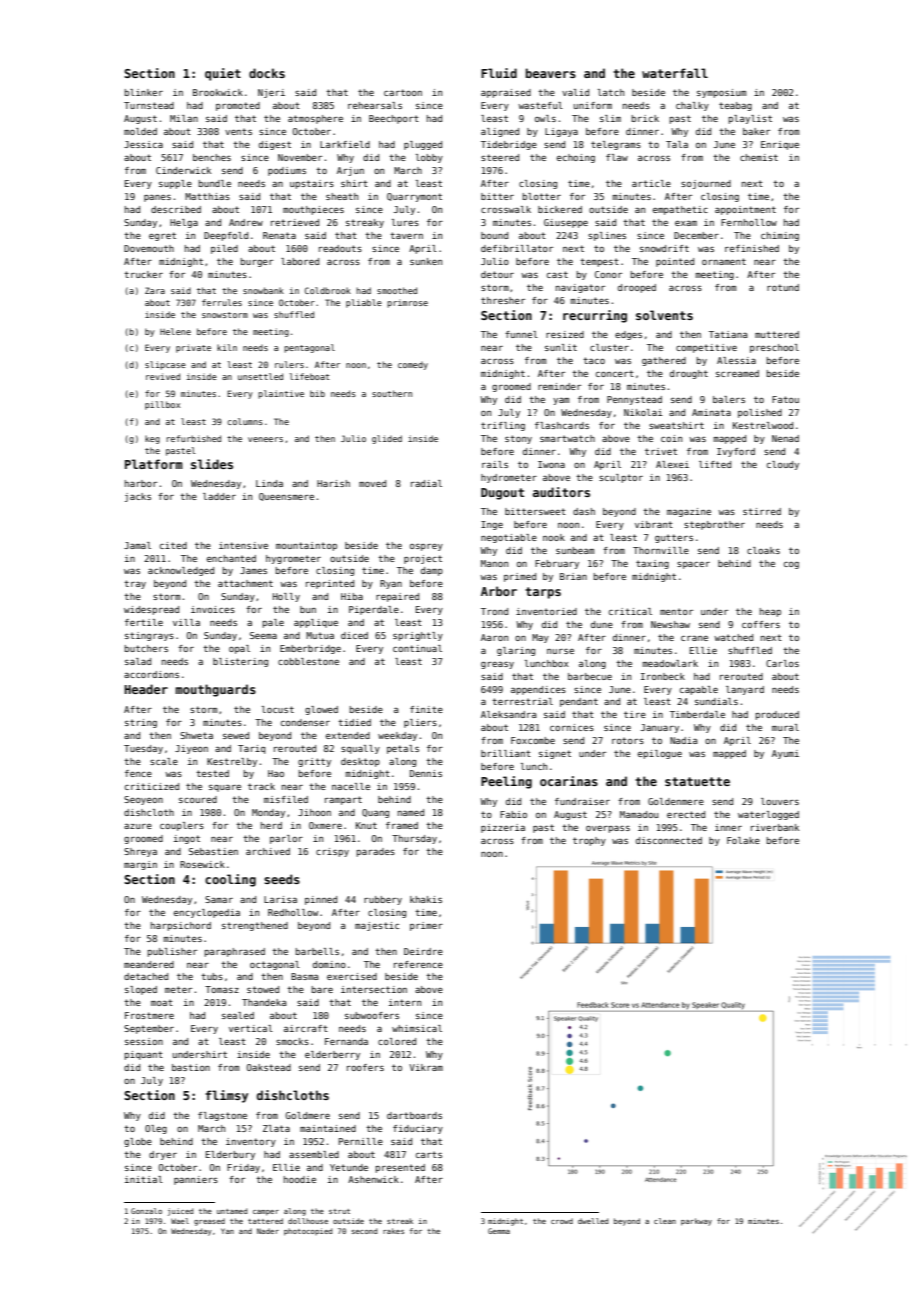  What do you see at coordinates (196, 1180) in the screenshot?
I see `panniers` at bounding box center [196, 1180].
